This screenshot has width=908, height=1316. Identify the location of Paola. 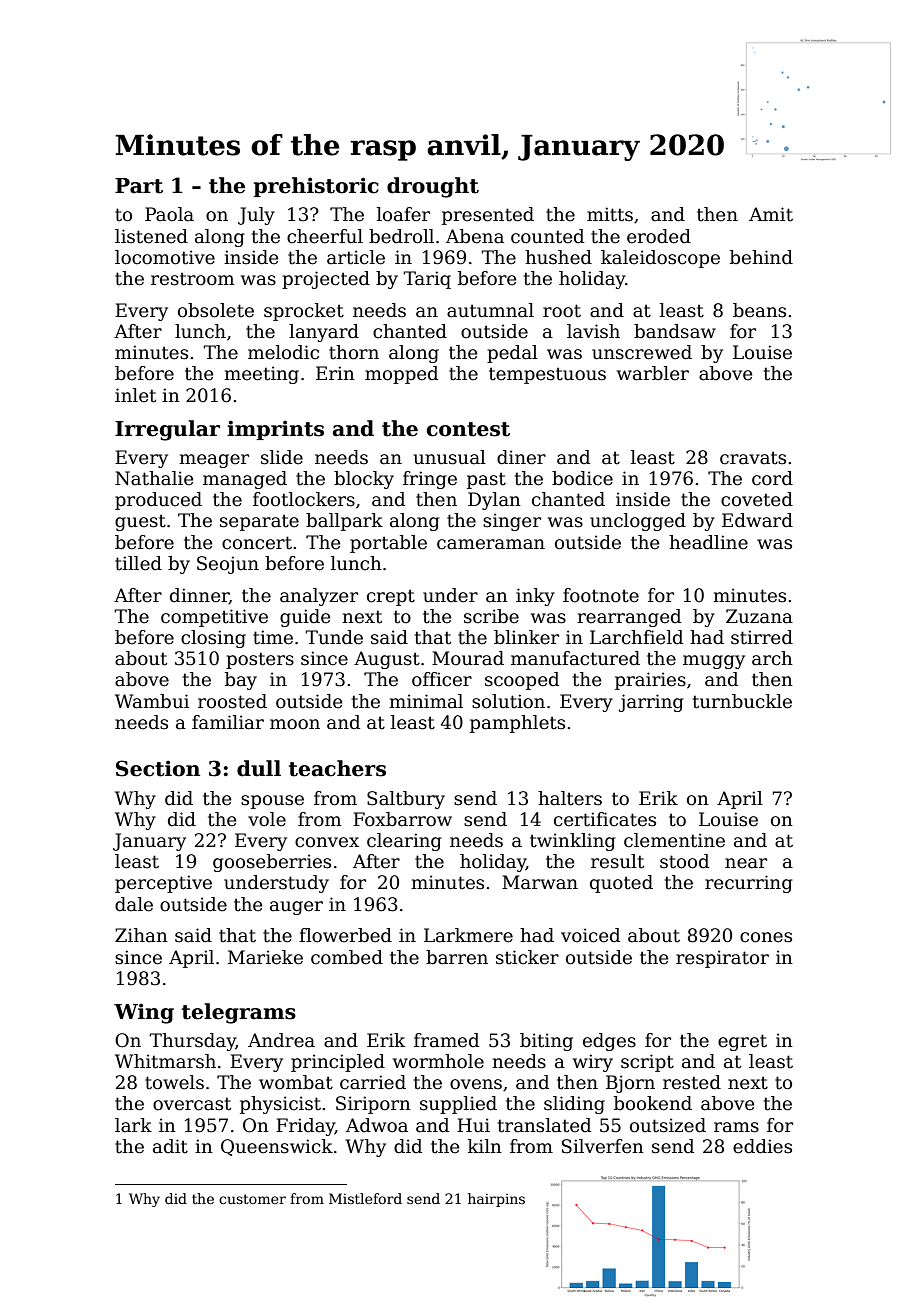
(169, 214).
